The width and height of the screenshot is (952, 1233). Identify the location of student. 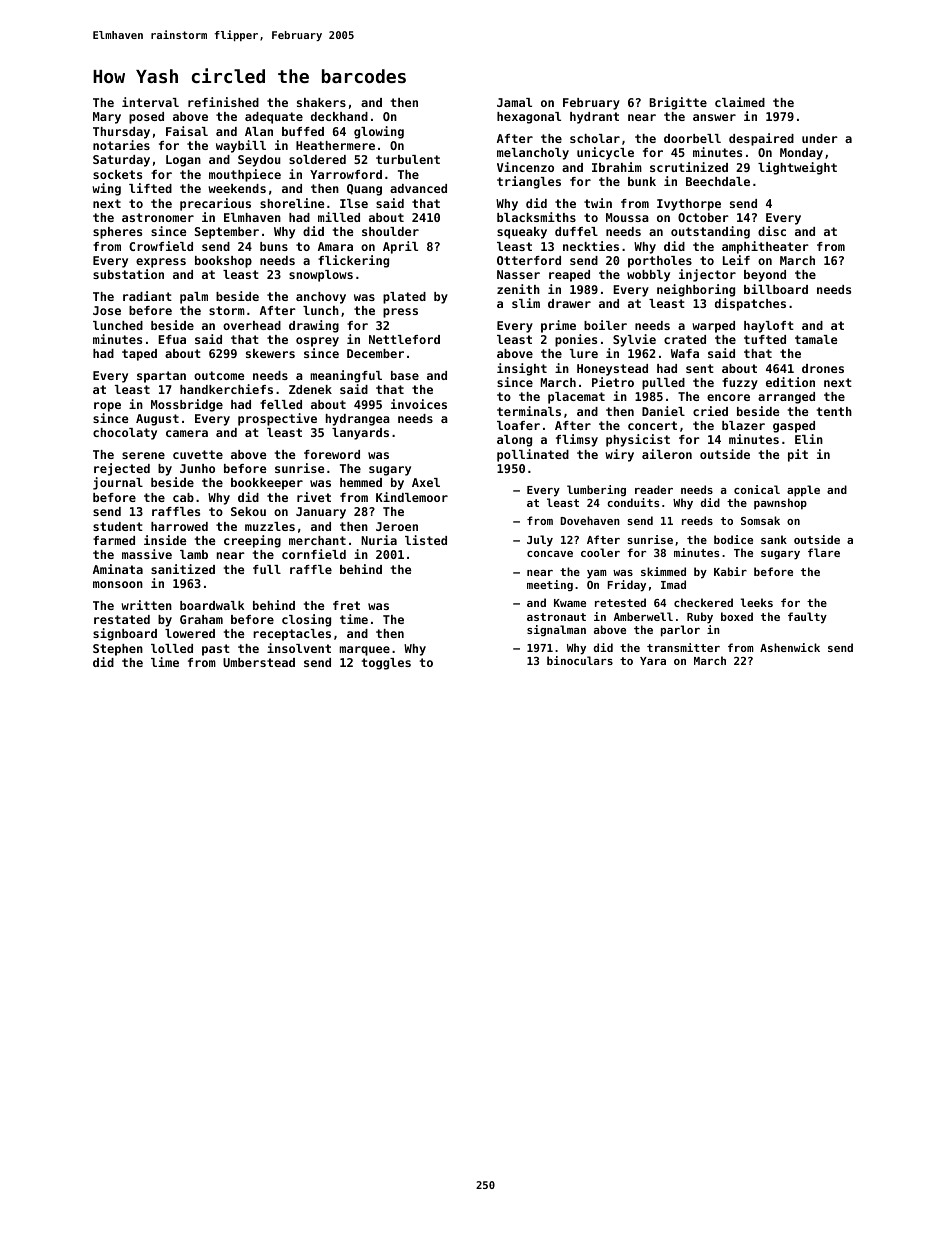
(118, 526).
